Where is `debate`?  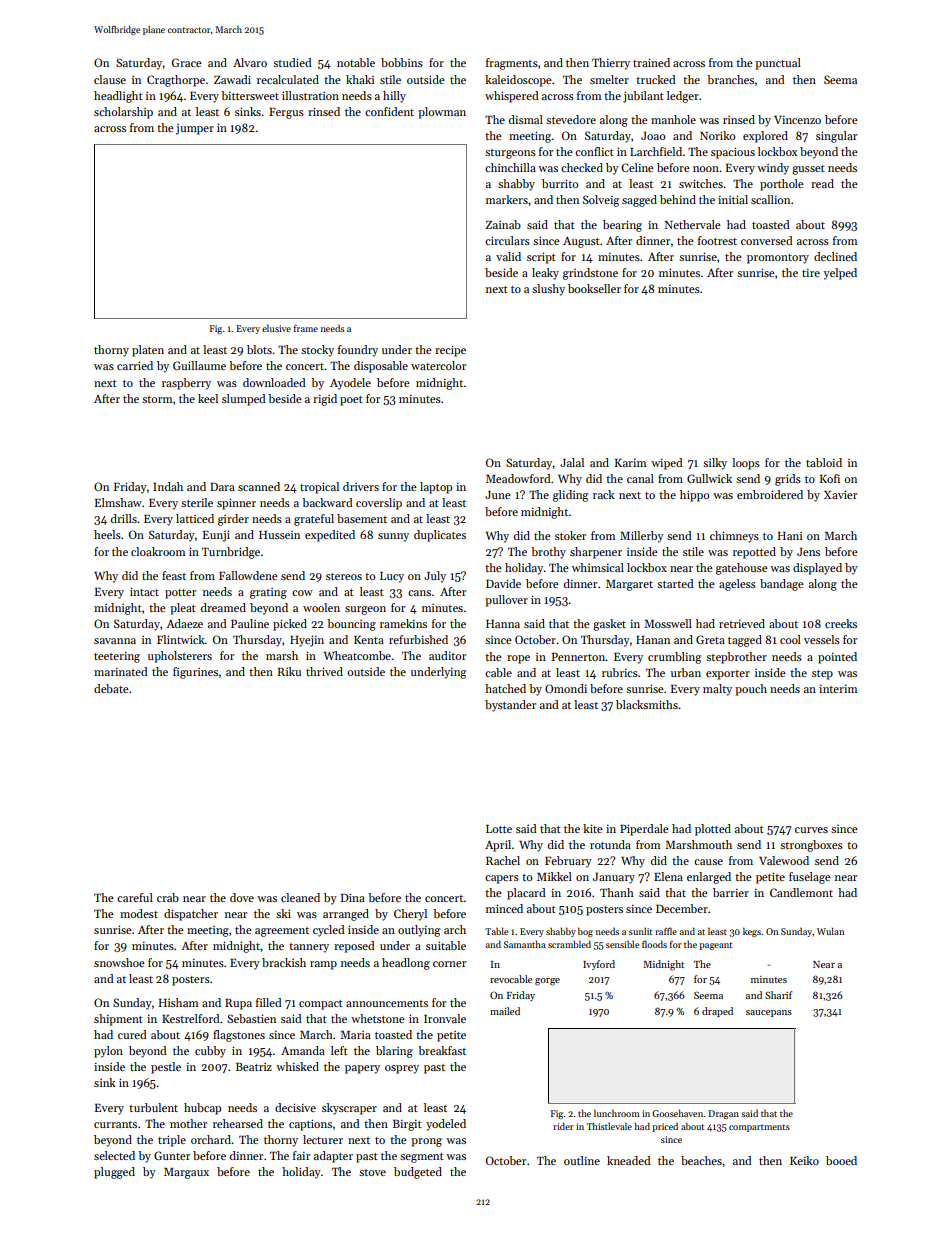
debate is located at coordinates (111, 688).
